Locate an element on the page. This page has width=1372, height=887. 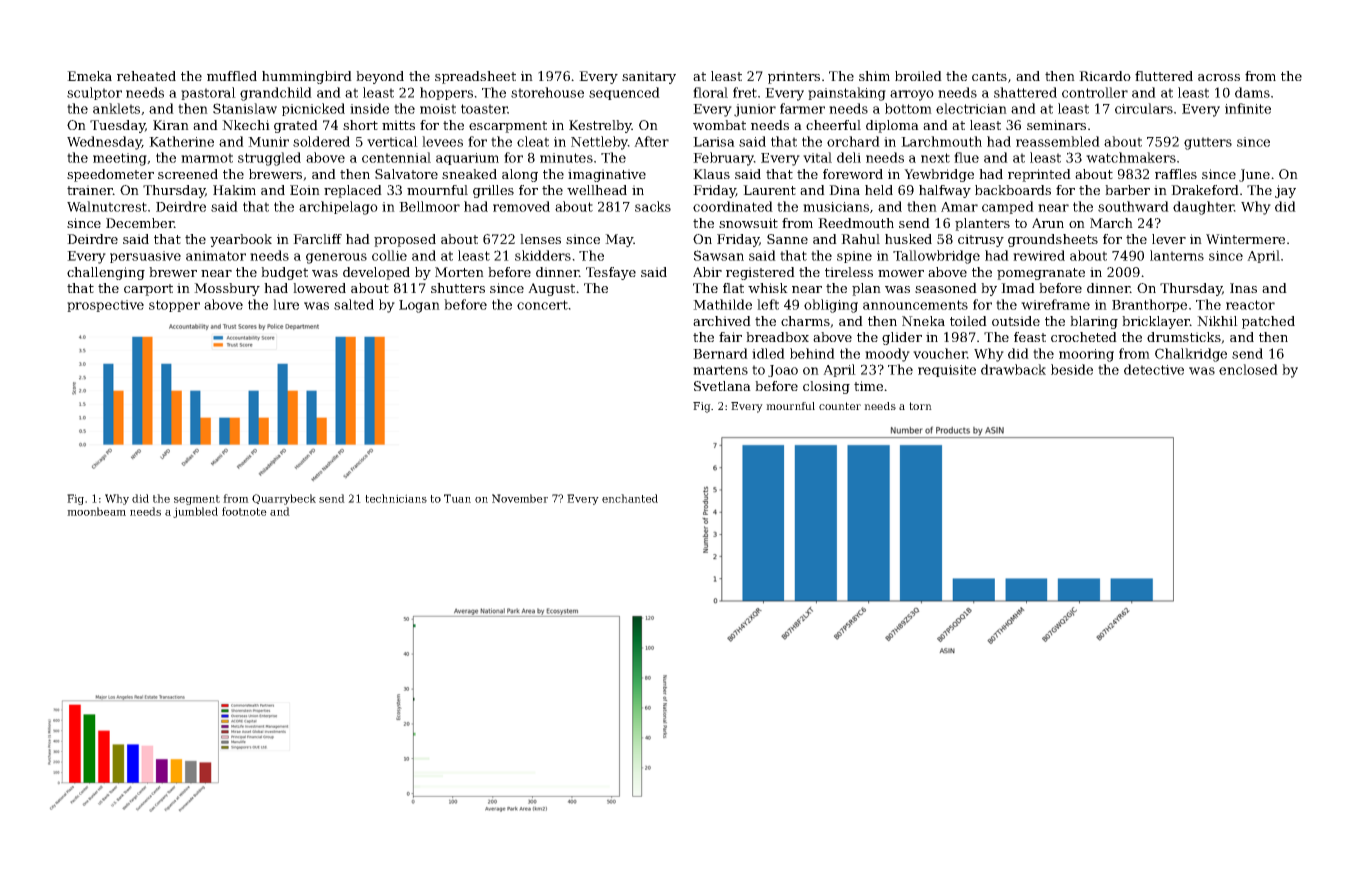
watchmakers is located at coordinates (1131, 157).
